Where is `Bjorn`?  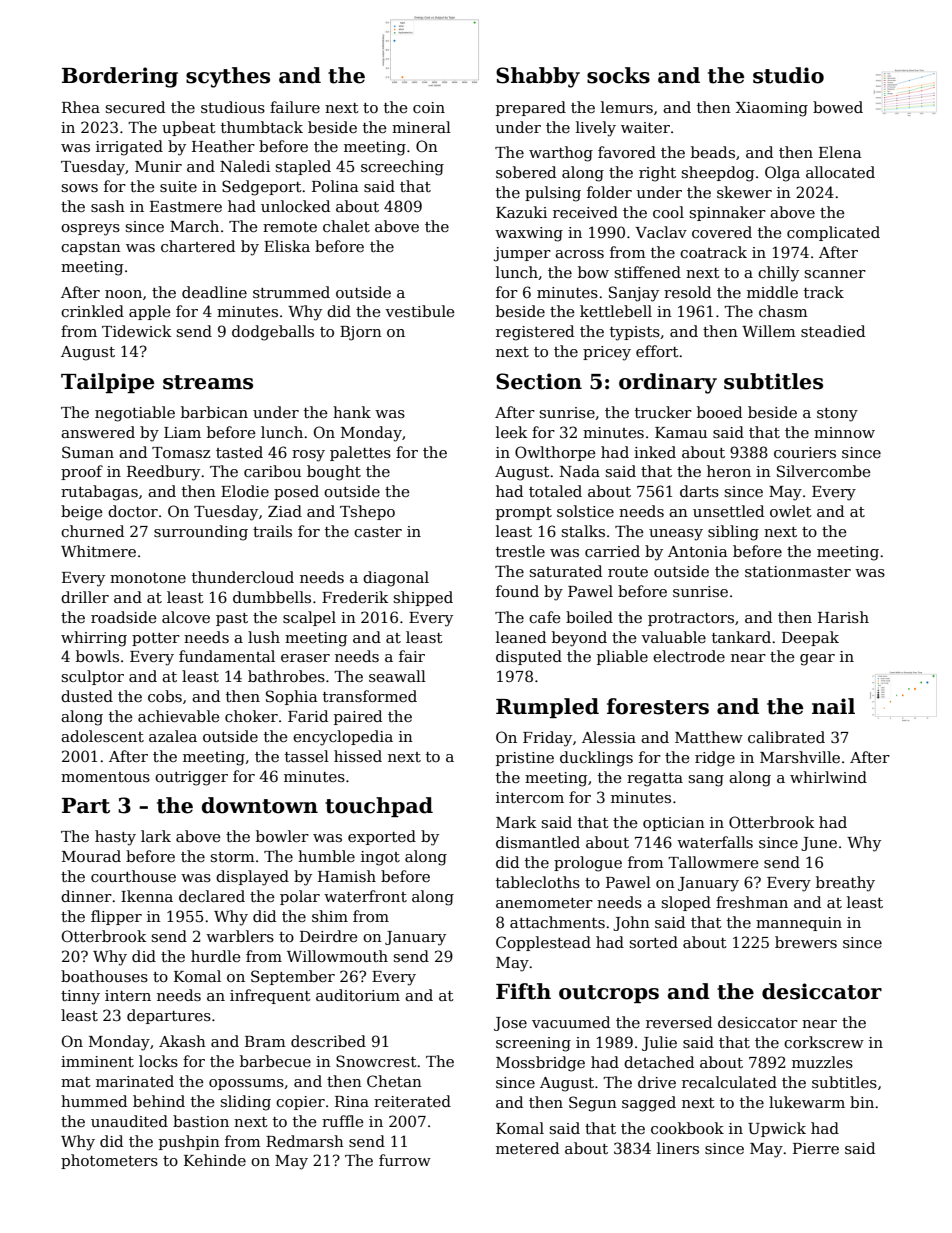 Bjorn is located at coordinates (361, 333).
